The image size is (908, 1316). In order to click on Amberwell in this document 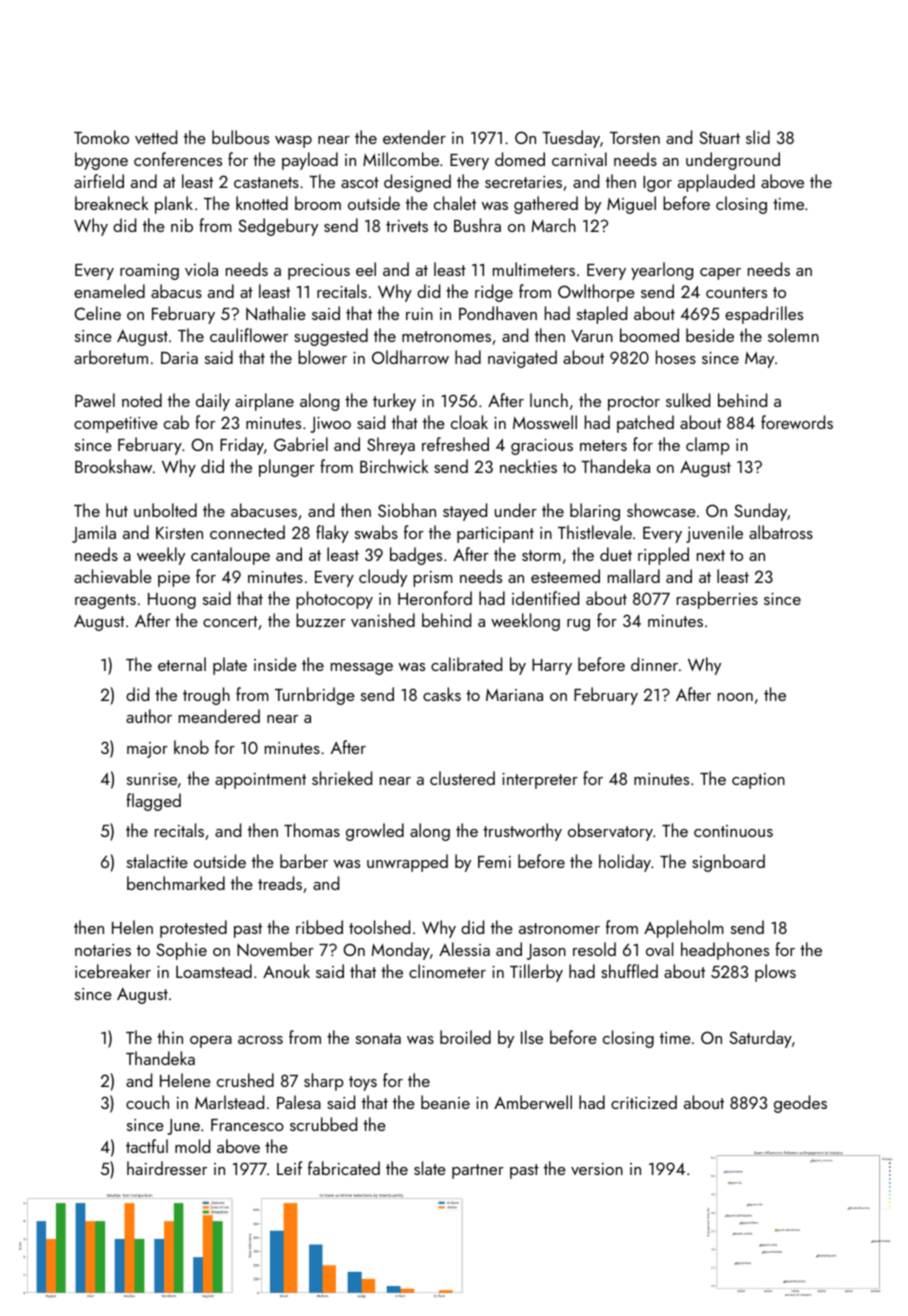, I will do `click(533, 1102)`.
